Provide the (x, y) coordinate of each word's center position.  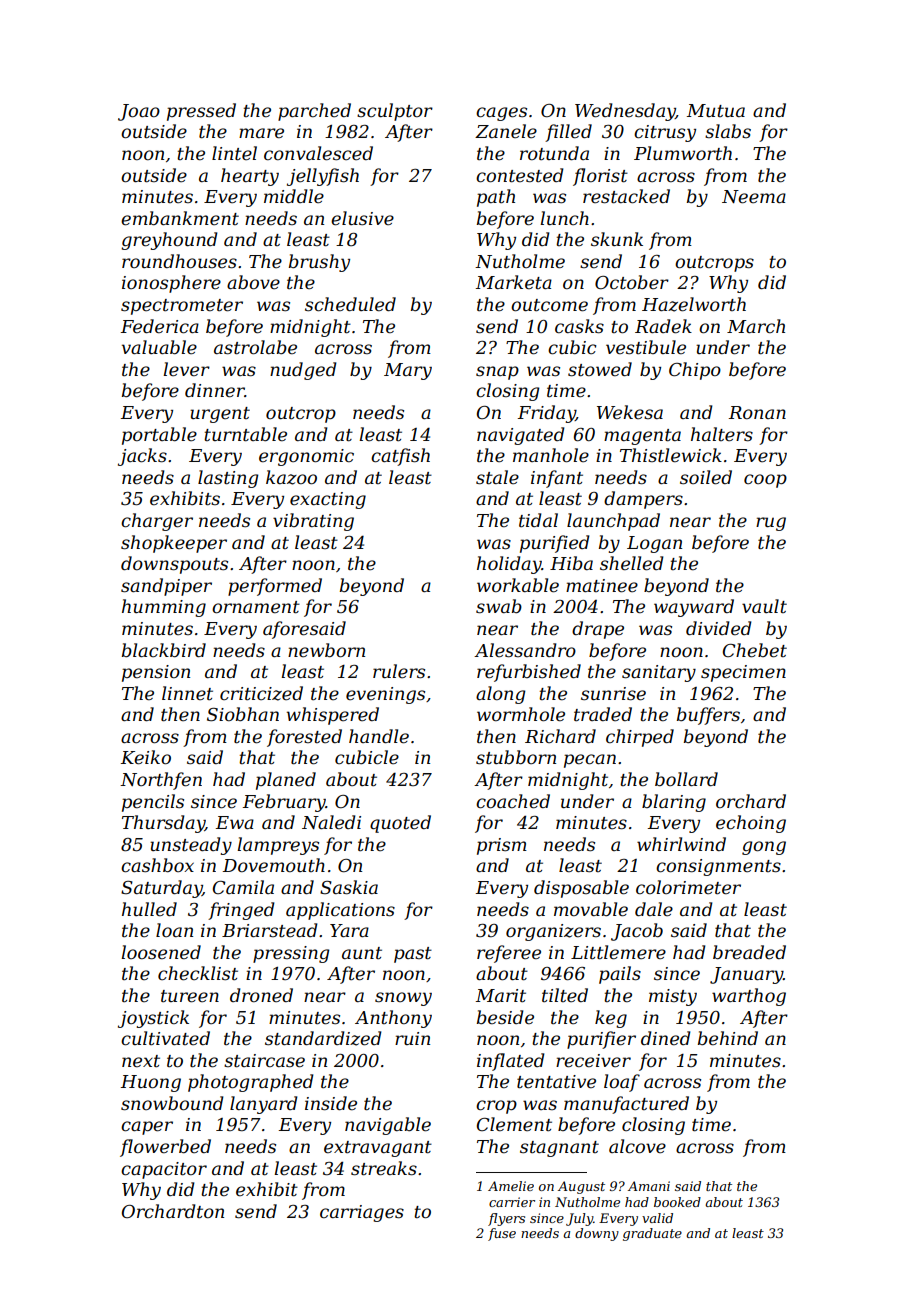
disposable (581, 889)
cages (501, 114)
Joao (139, 112)
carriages (362, 1213)
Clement (514, 1124)
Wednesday (625, 112)
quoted (400, 824)
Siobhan (243, 714)
